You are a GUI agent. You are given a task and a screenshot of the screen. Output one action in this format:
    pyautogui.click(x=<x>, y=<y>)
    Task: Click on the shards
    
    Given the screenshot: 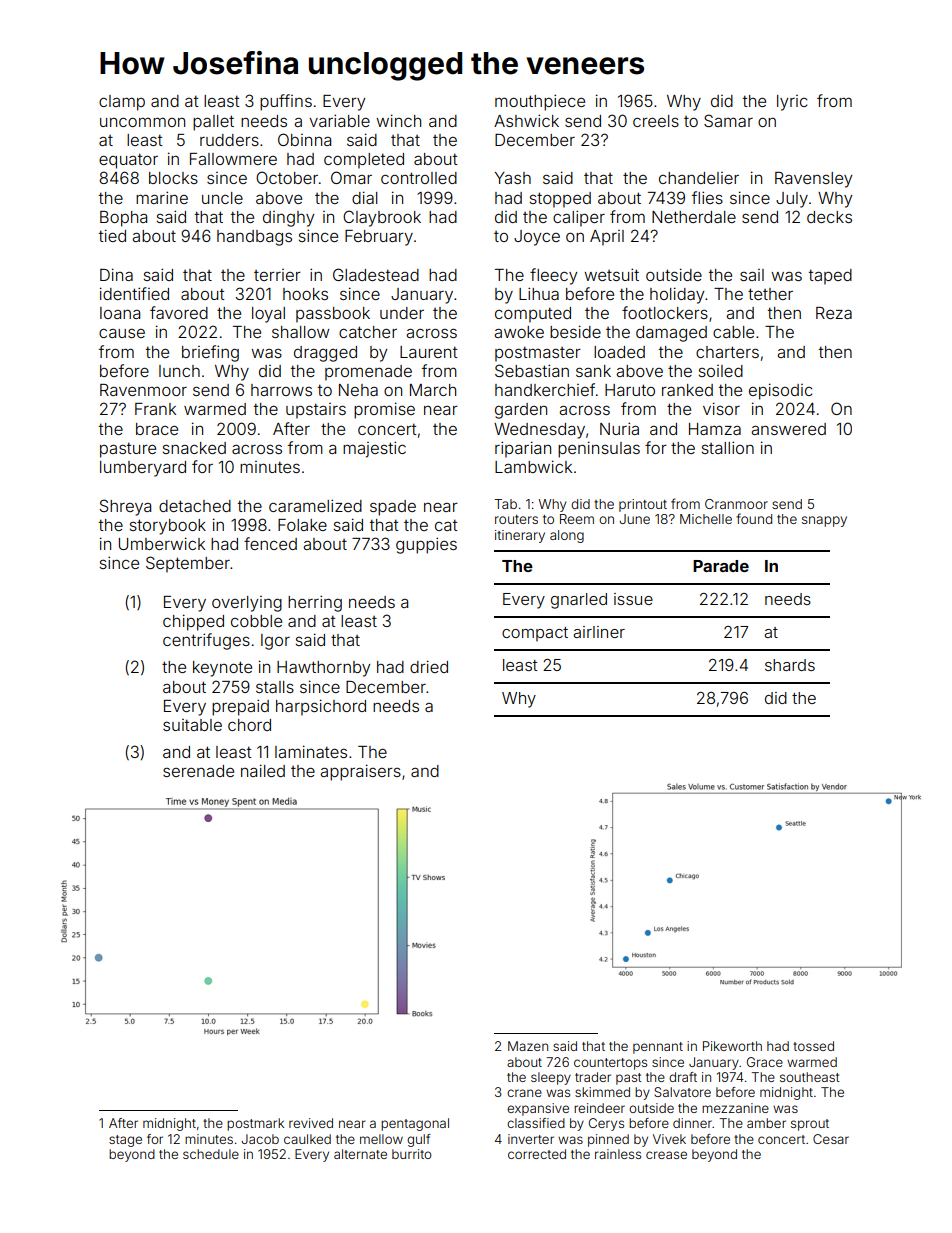 What is the action you would take?
    pyautogui.click(x=790, y=665)
